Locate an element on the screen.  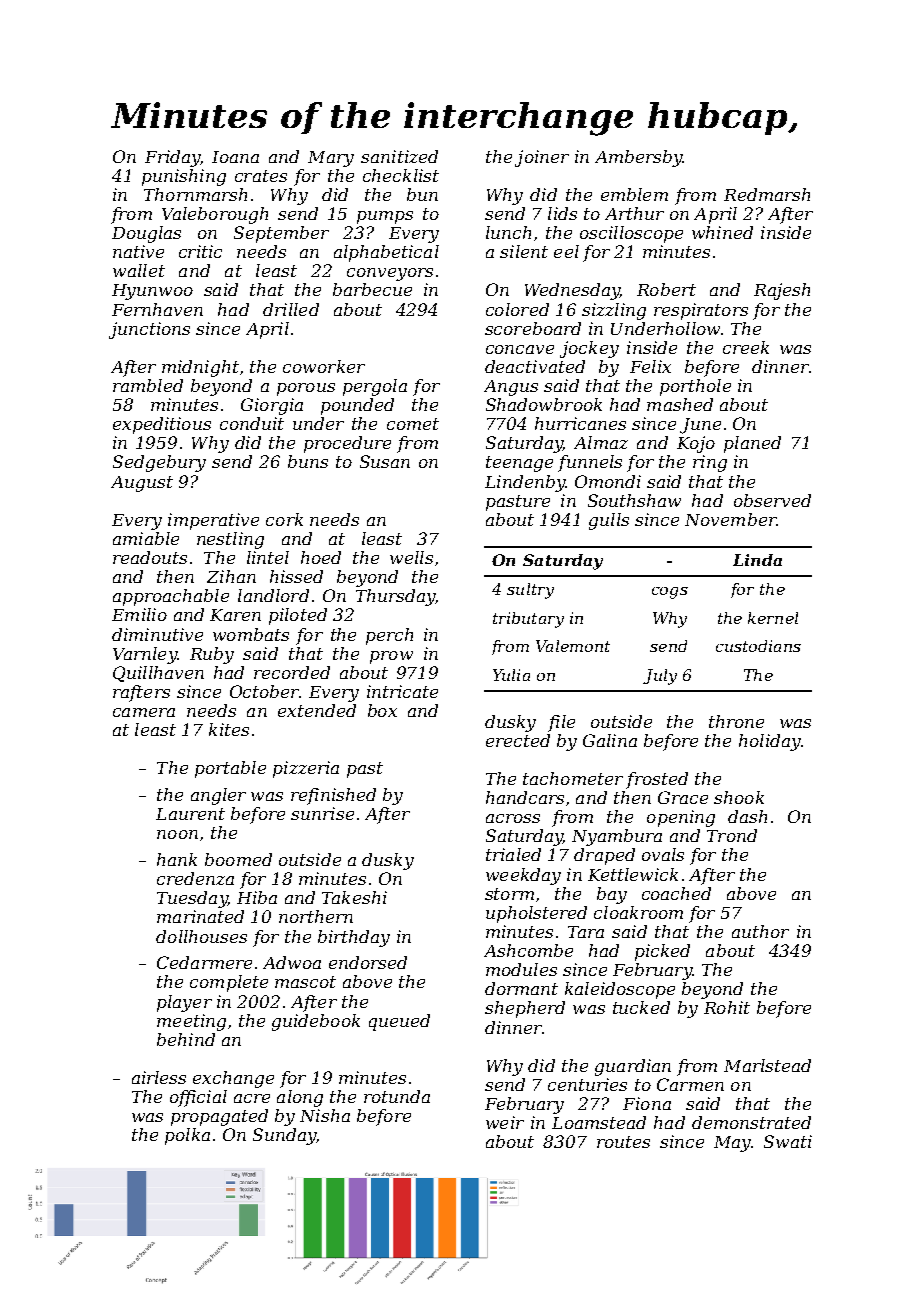
Ioana is located at coordinates (235, 157).
